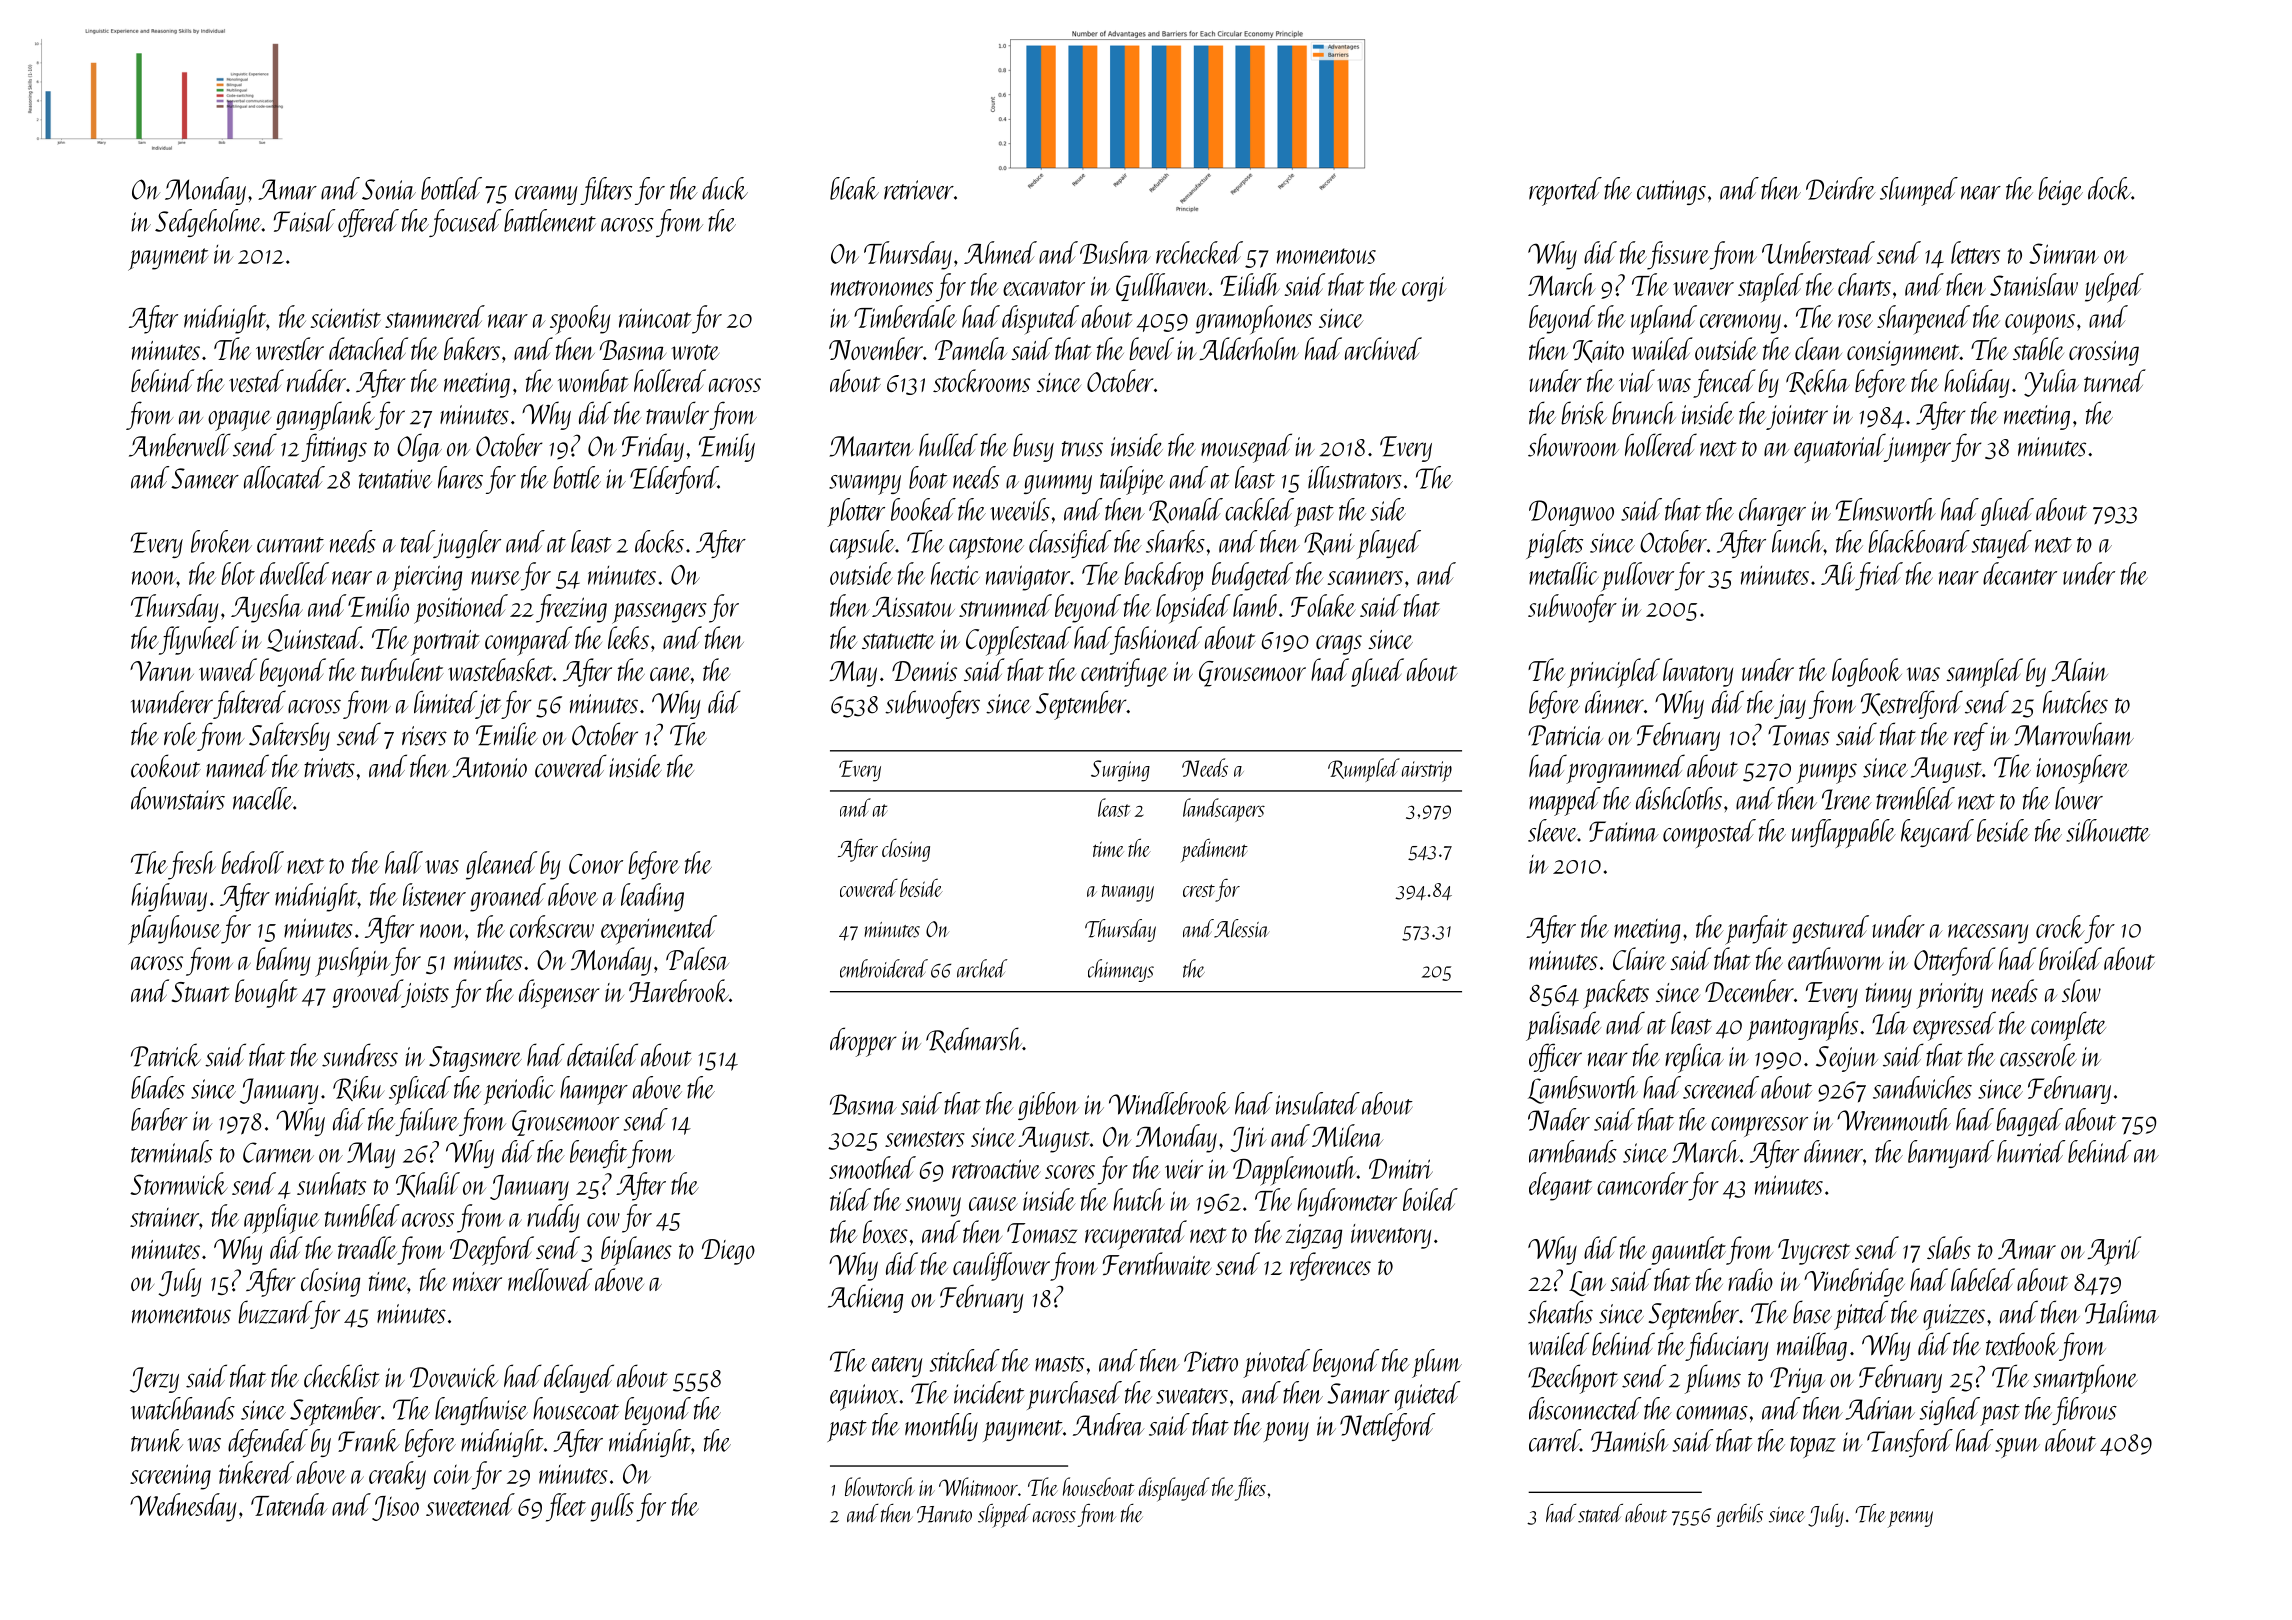 The height and width of the image is (1620, 2292). I want to click on retriever, so click(919, 190).
